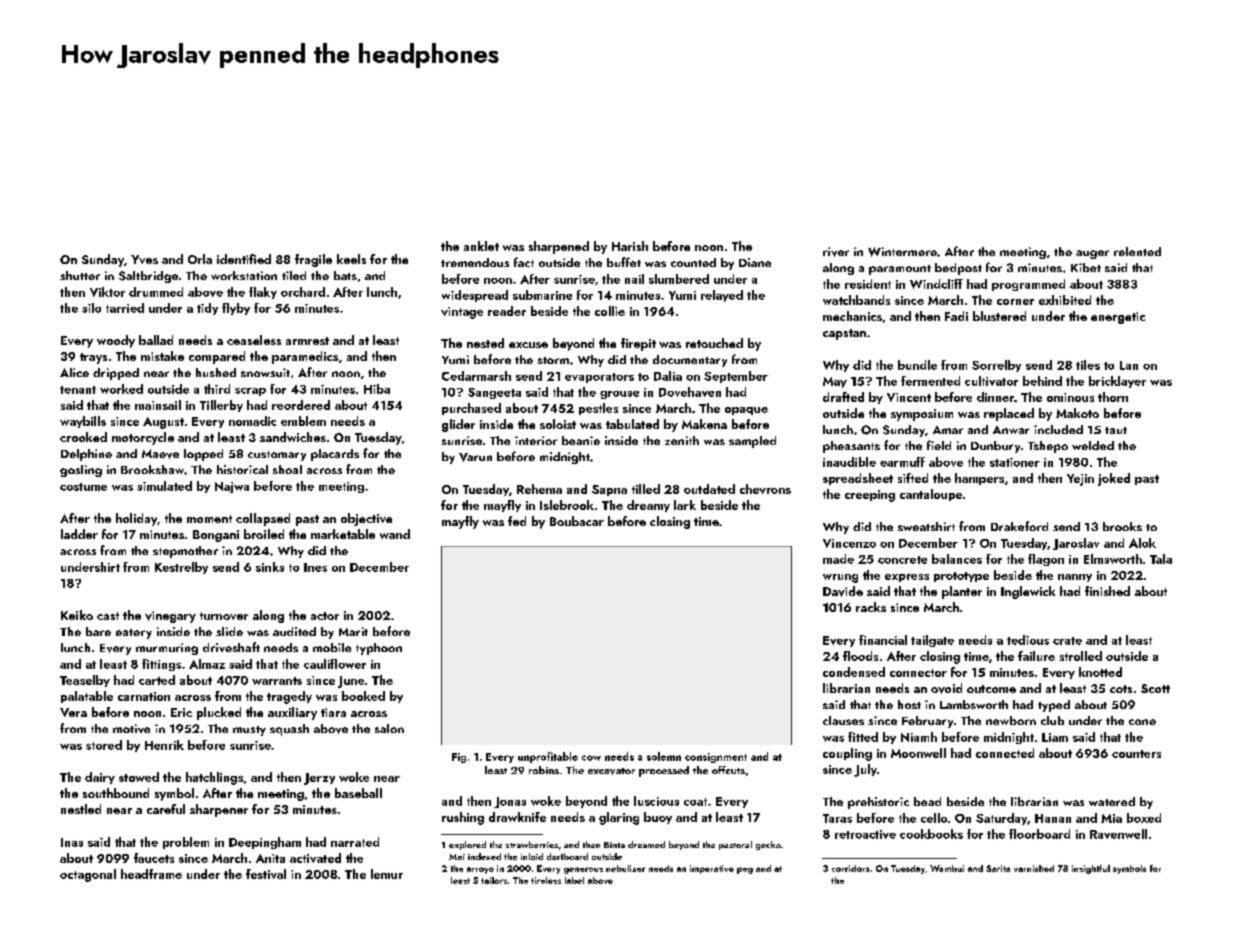 This screenshot has width=1233, height=952. What do you see at coordinates (528, 345) in the screenshot?
I see `excuse` at bounding box center [528, 345].
